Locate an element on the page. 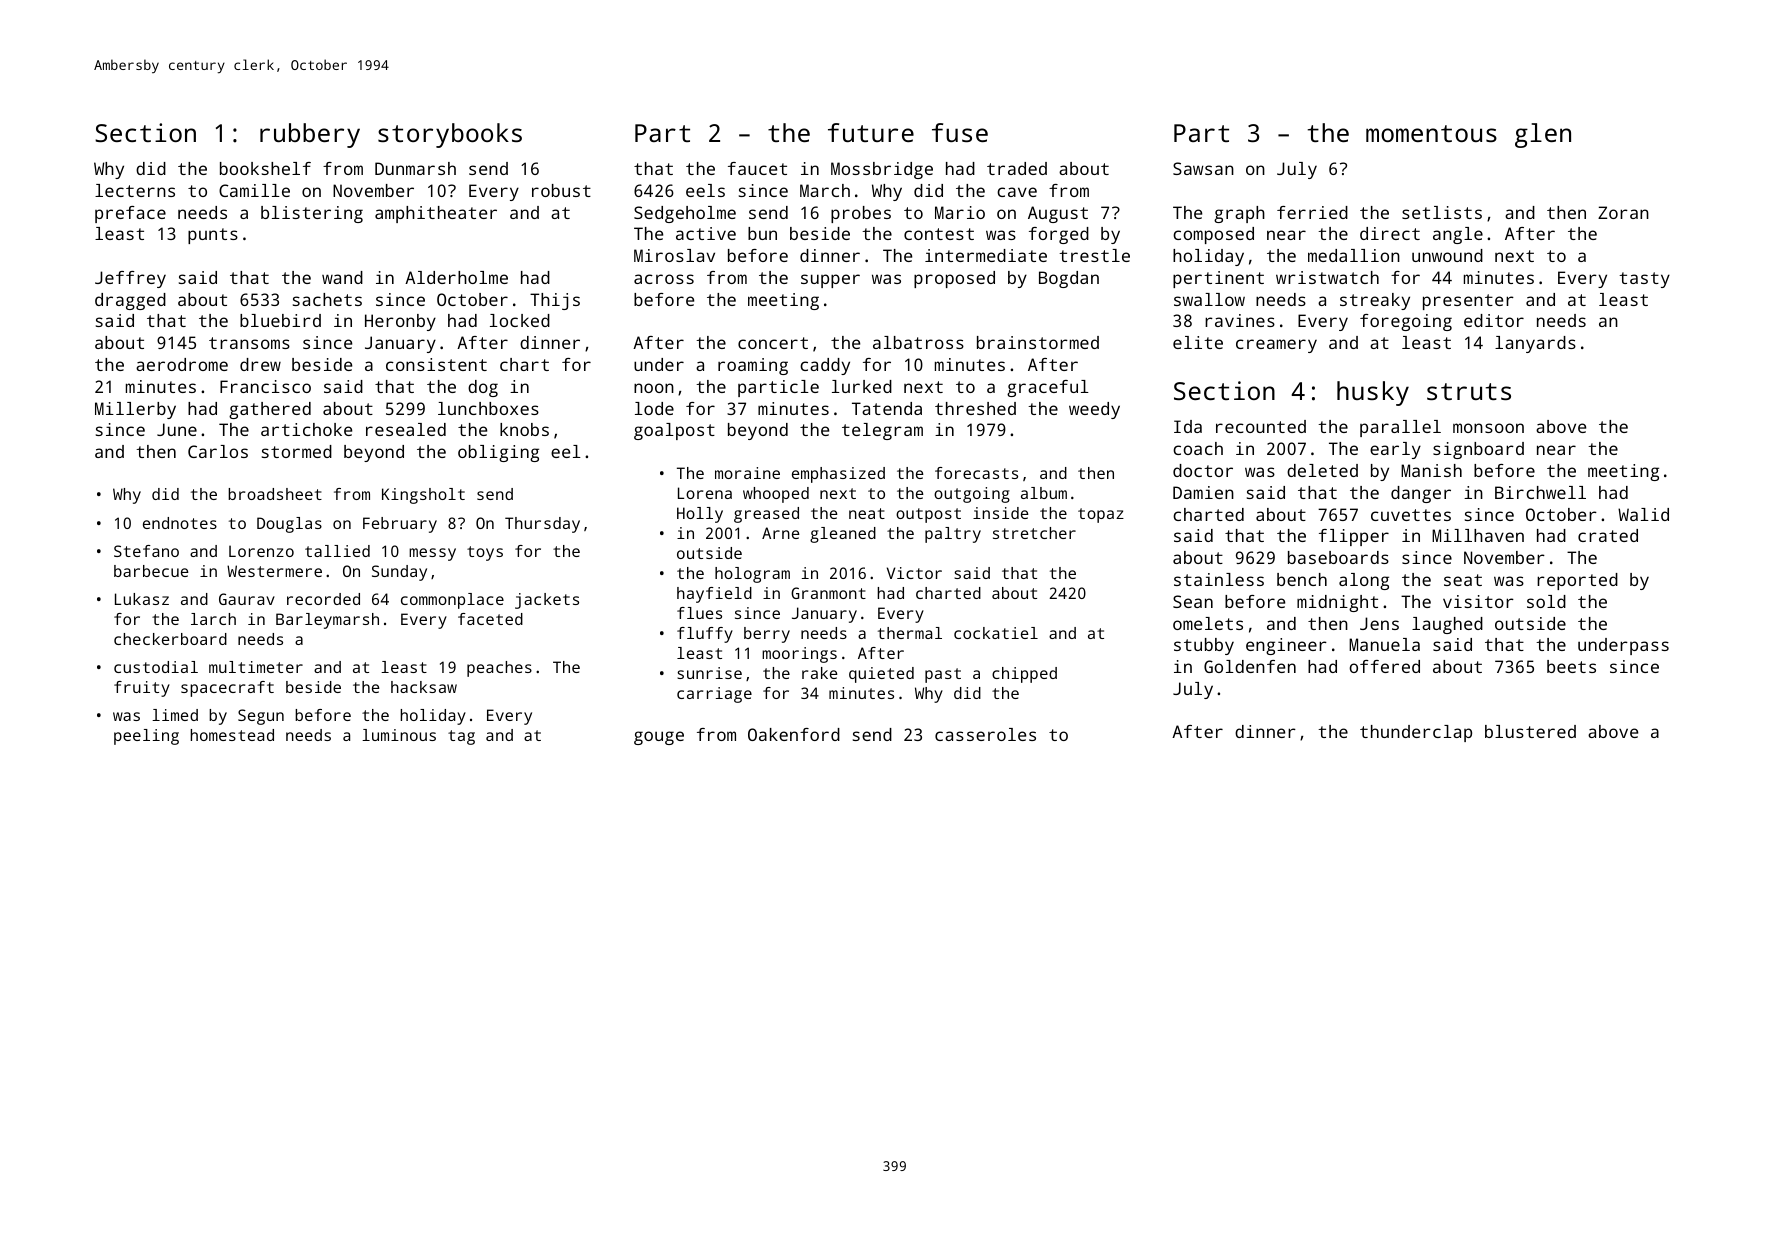  Jeffrey is located at coordinates (130, 279).
